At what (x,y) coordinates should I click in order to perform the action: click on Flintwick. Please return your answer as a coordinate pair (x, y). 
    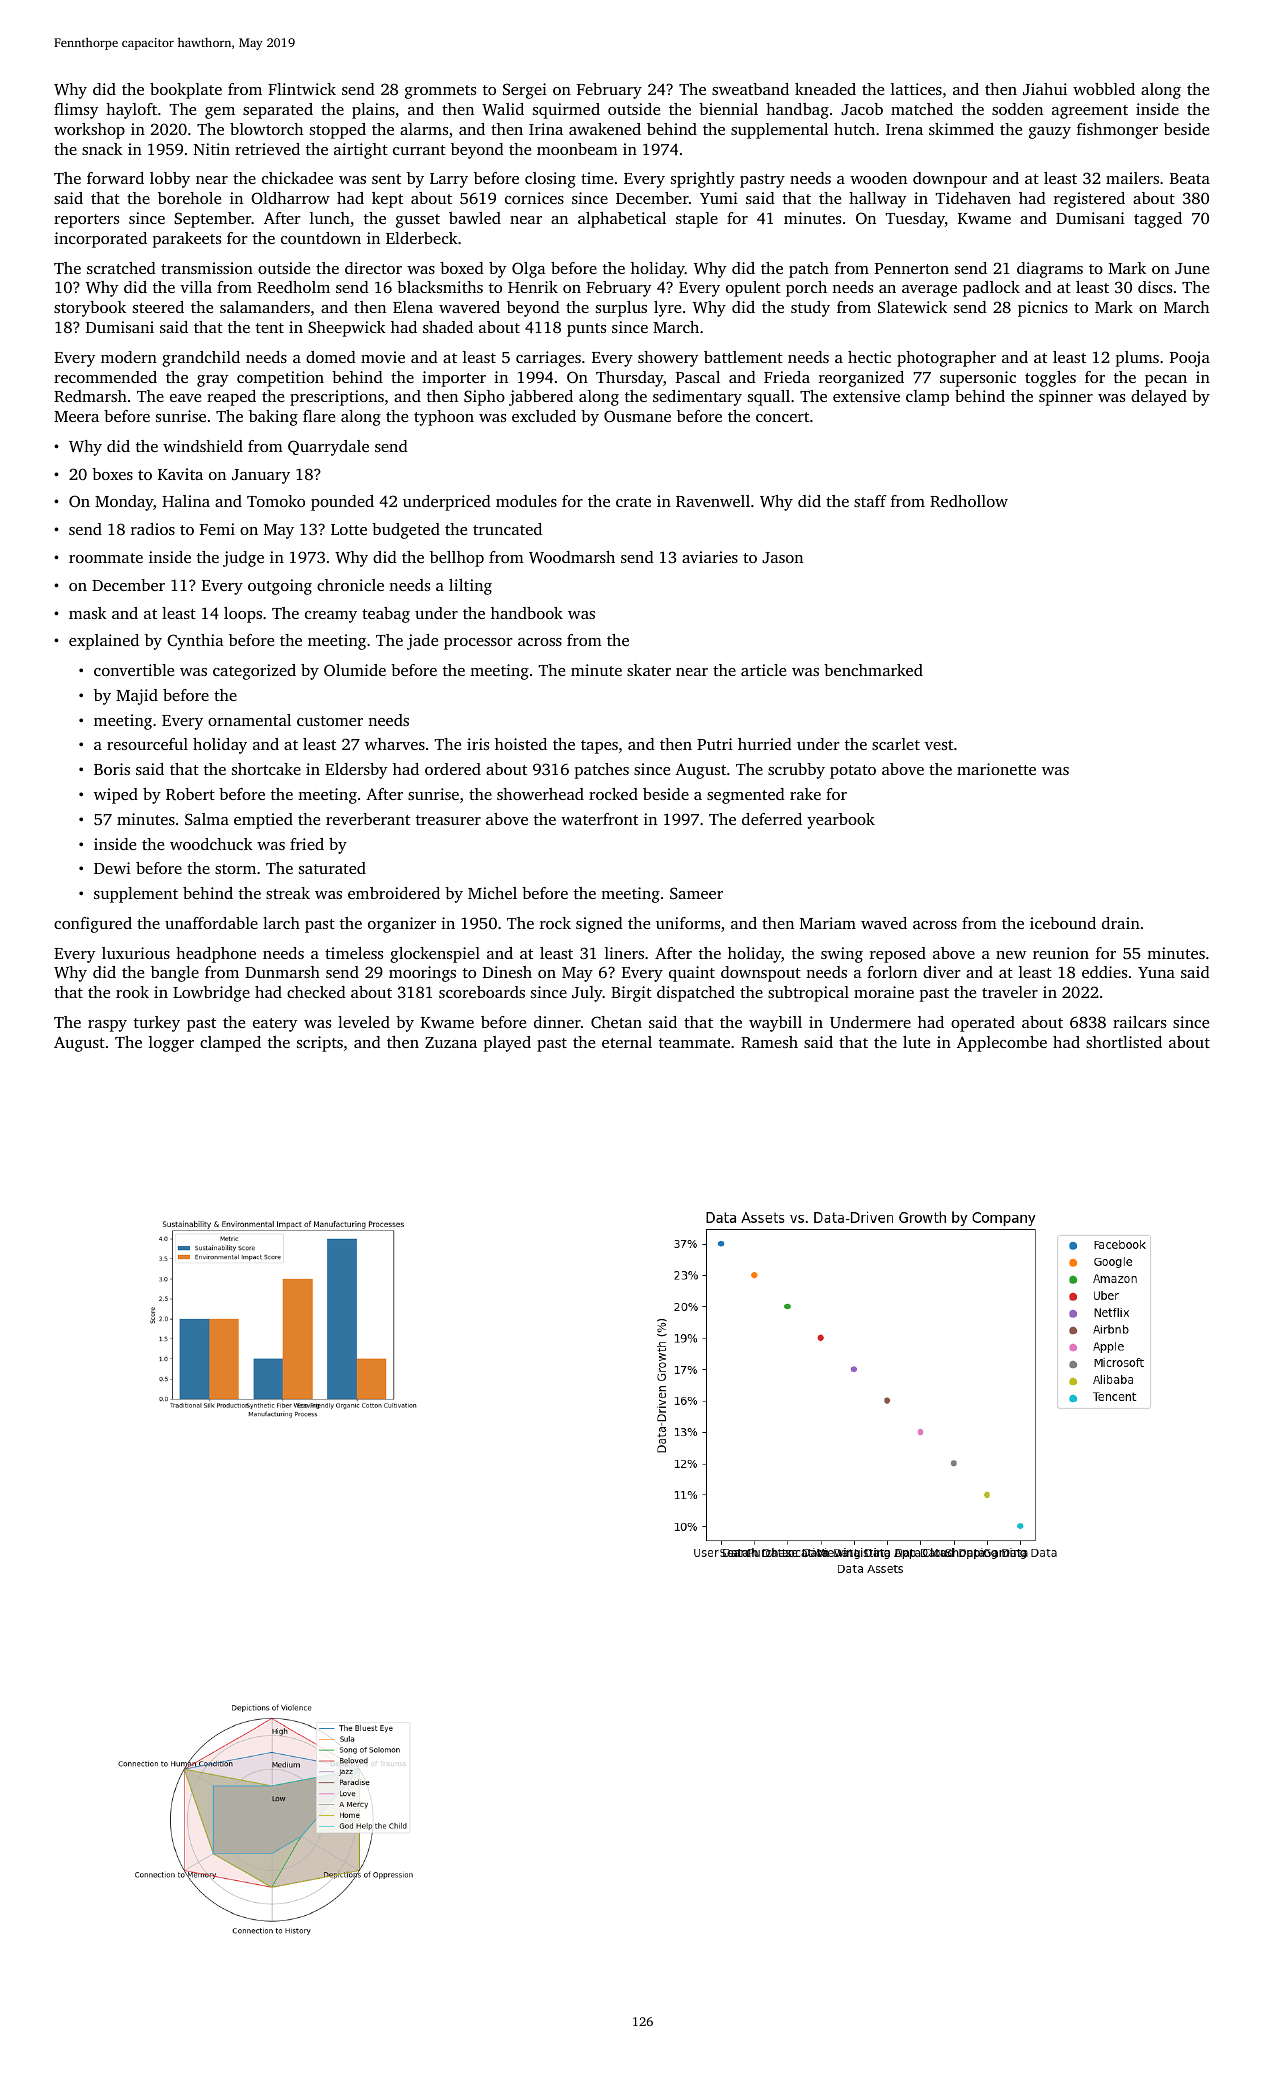
    Looking at the image, I should click on (302, 89).
